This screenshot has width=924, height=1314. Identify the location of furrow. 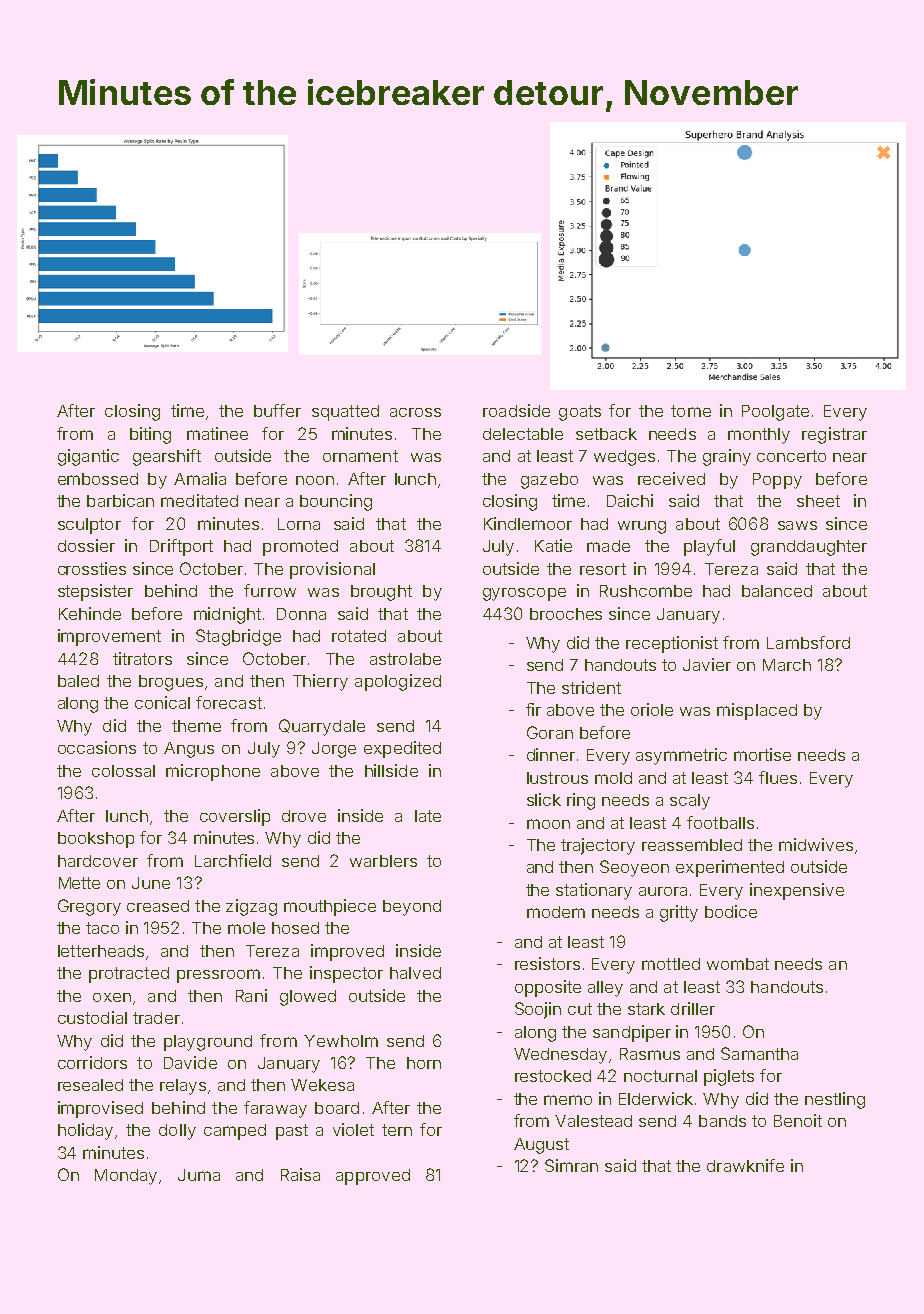
(270, 590).
